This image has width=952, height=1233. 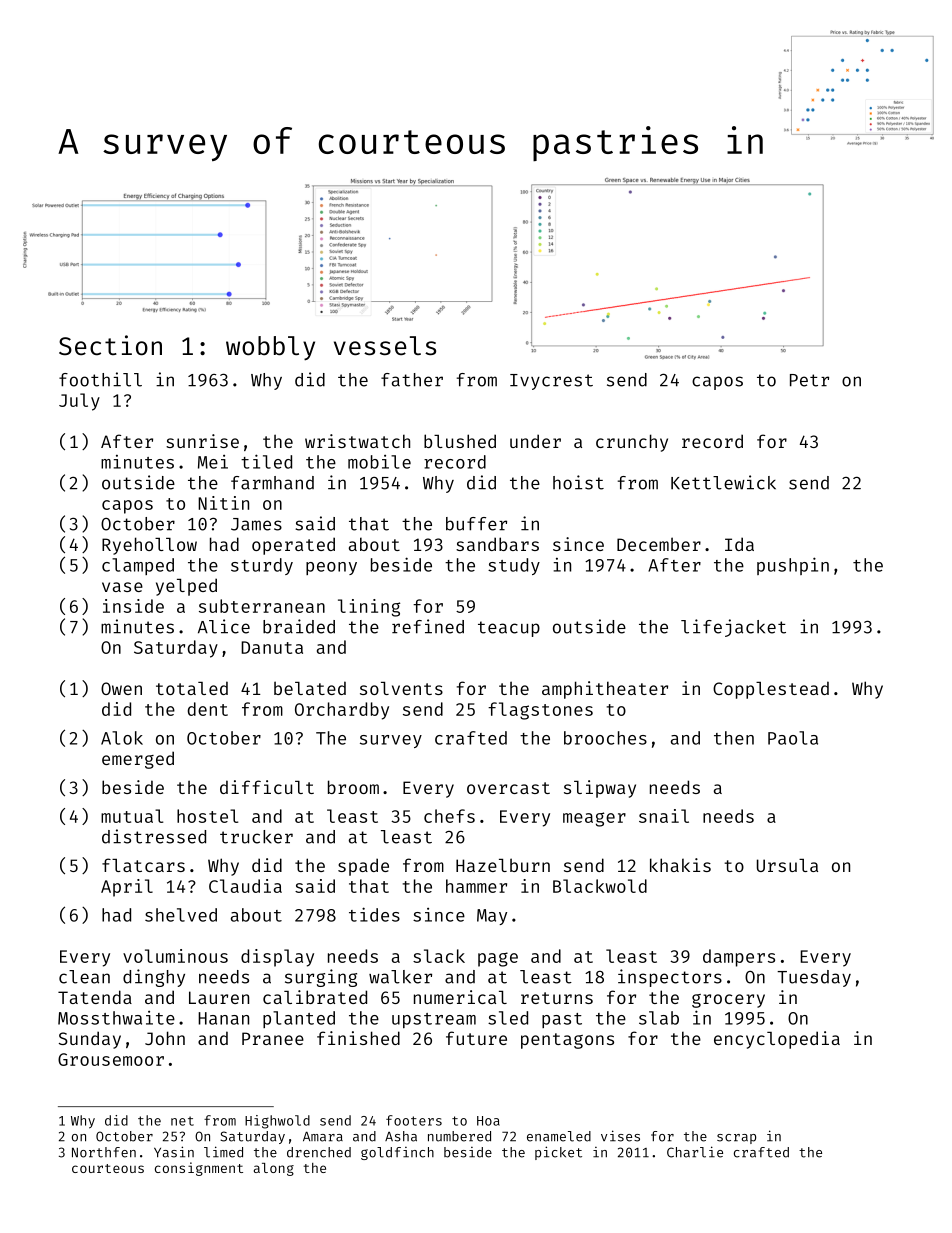 I want to click on distressed, so click(x=154, y=836).
